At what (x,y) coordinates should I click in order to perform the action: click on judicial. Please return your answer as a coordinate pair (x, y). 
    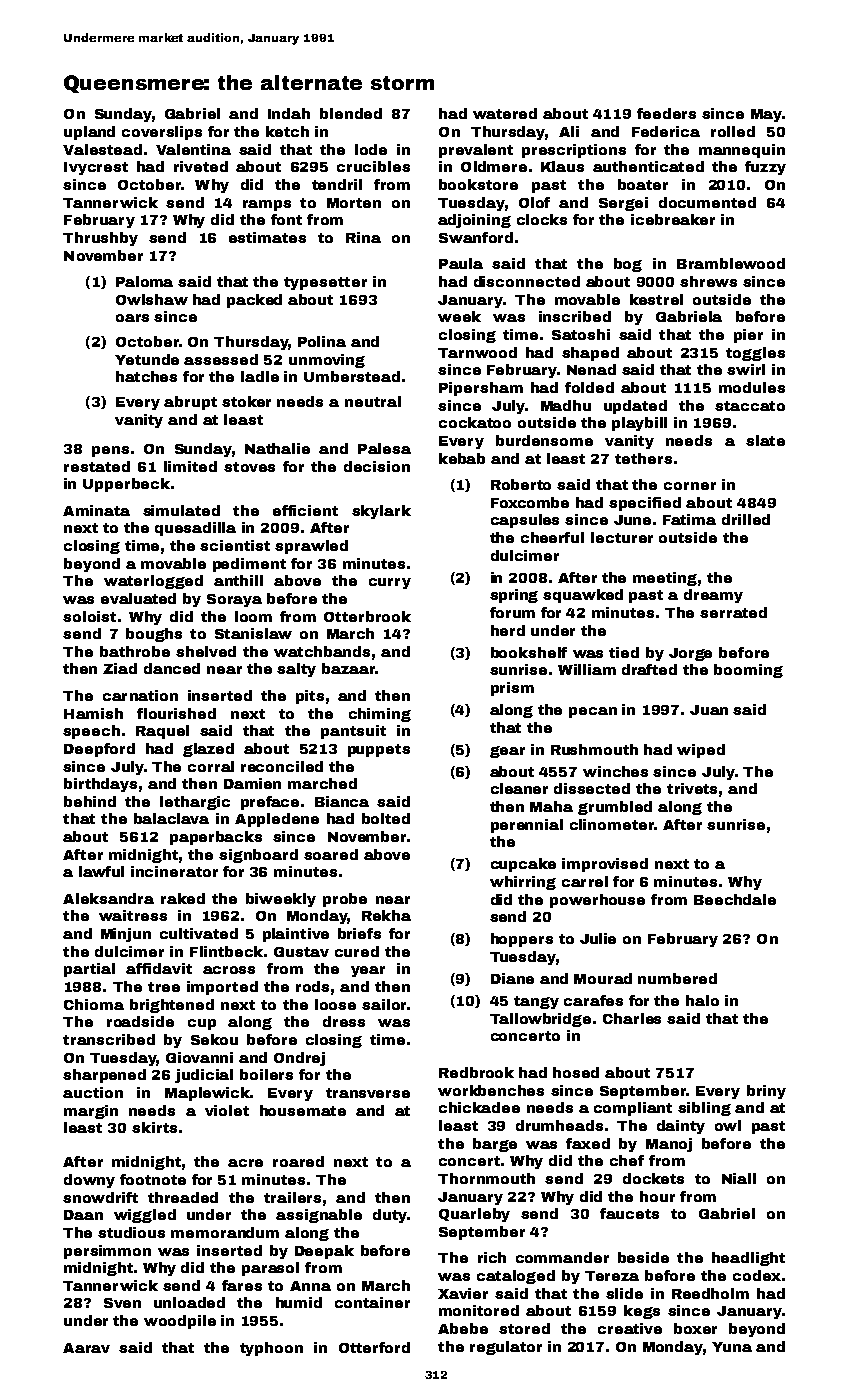
    Looking at the image, I should click on (204, 1076).
